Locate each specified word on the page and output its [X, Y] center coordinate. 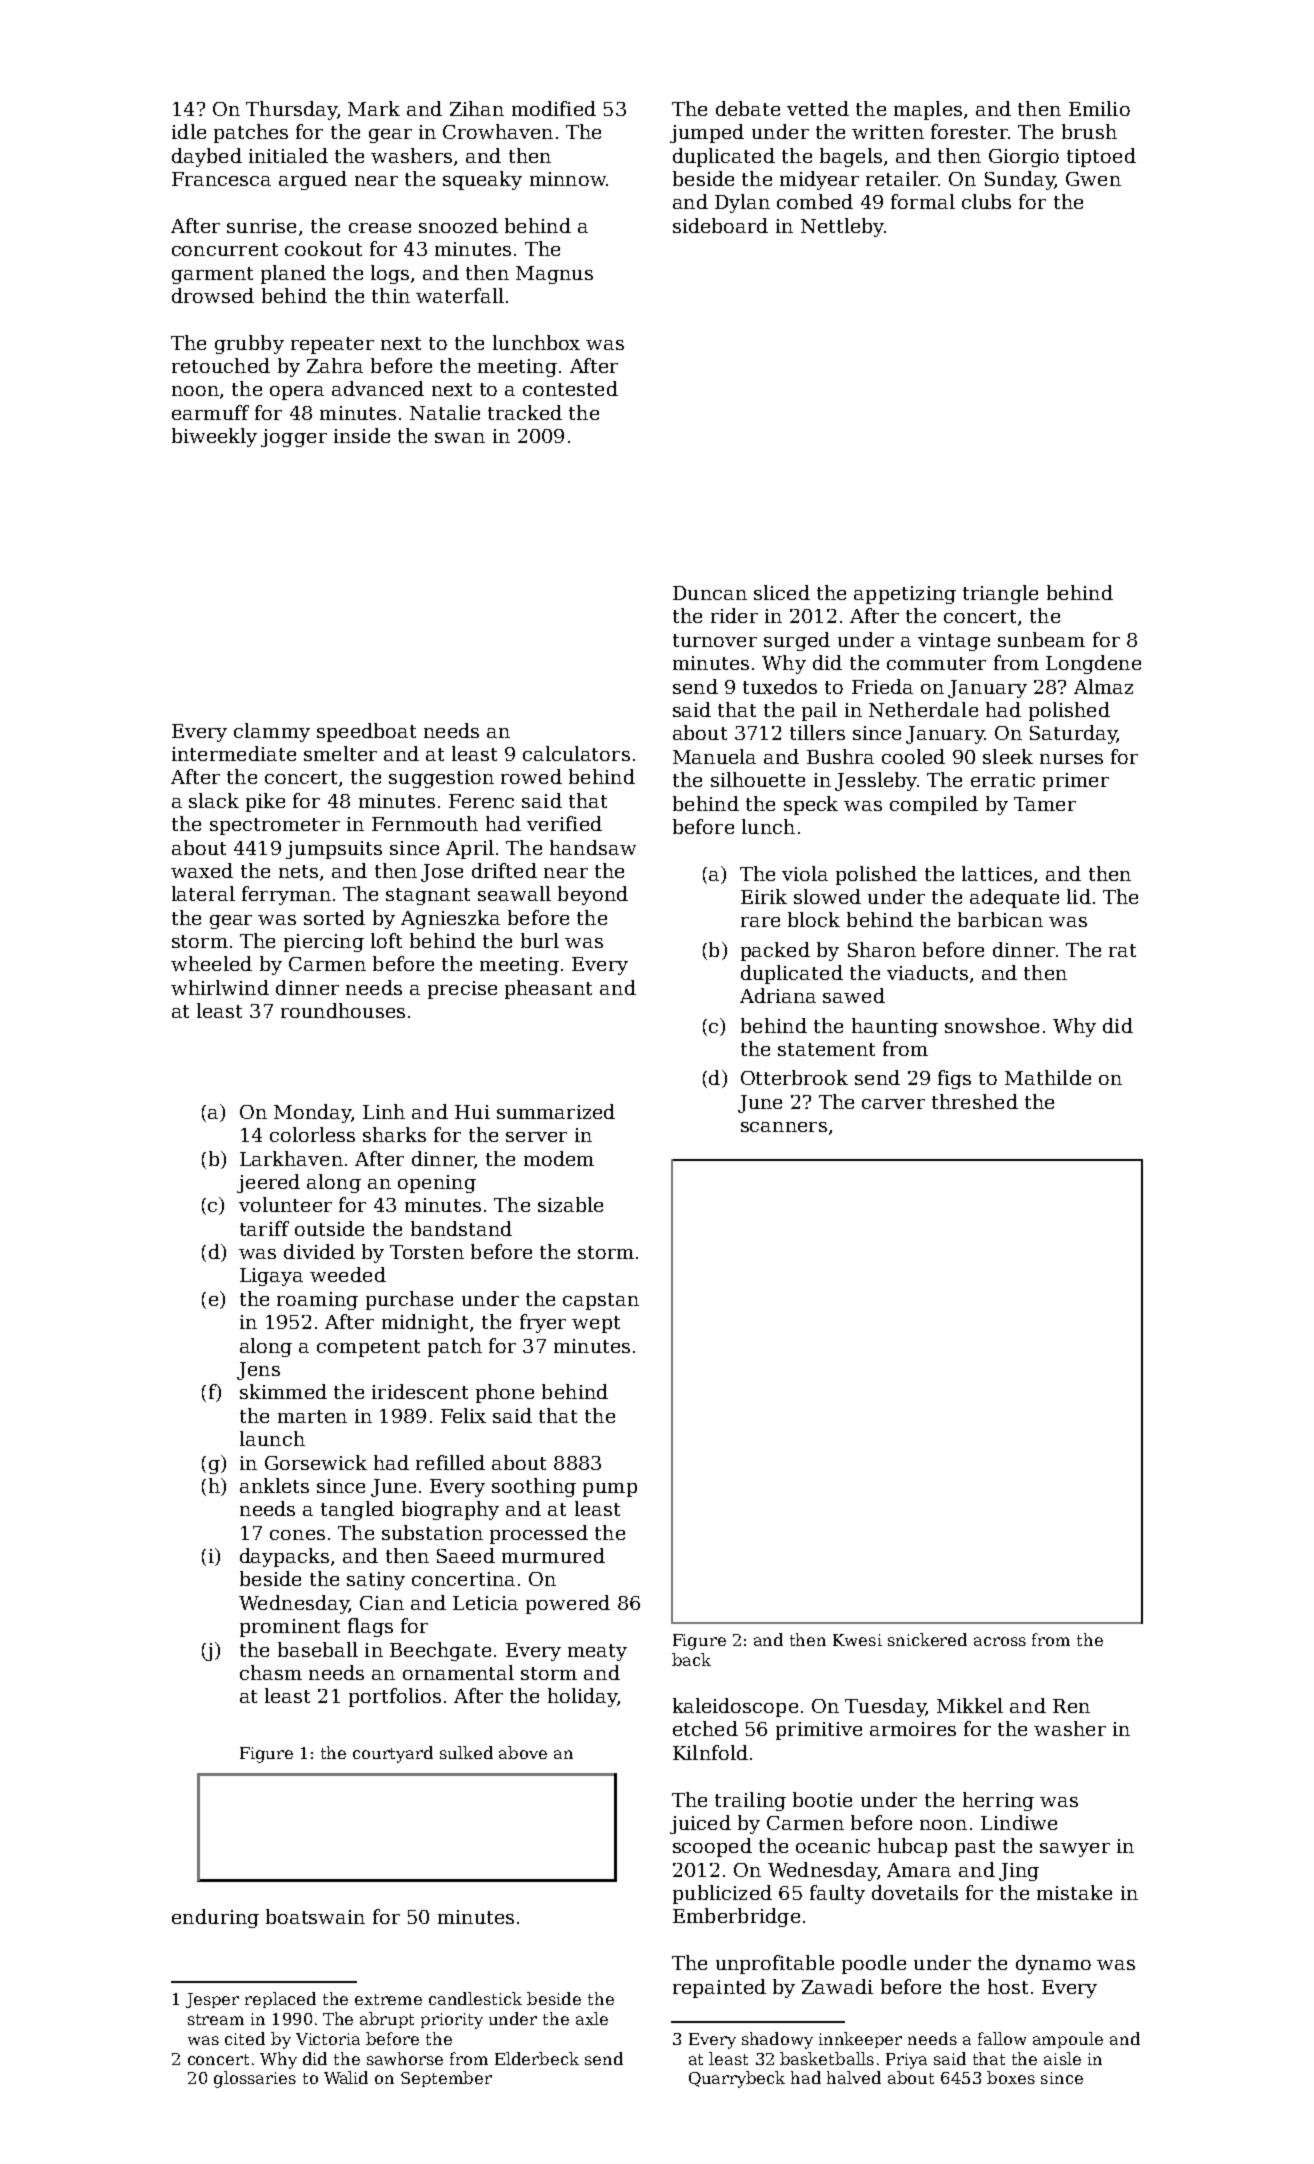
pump [610, 1490]
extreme [388, 1999]
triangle [1000, 594]
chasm [271, 1672]
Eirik [764, 896]
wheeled [211, 963]
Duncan [710, 593]
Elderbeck [537, 2058]
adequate [1014, 898]
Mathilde [1048, 1077]
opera [297, 393]
